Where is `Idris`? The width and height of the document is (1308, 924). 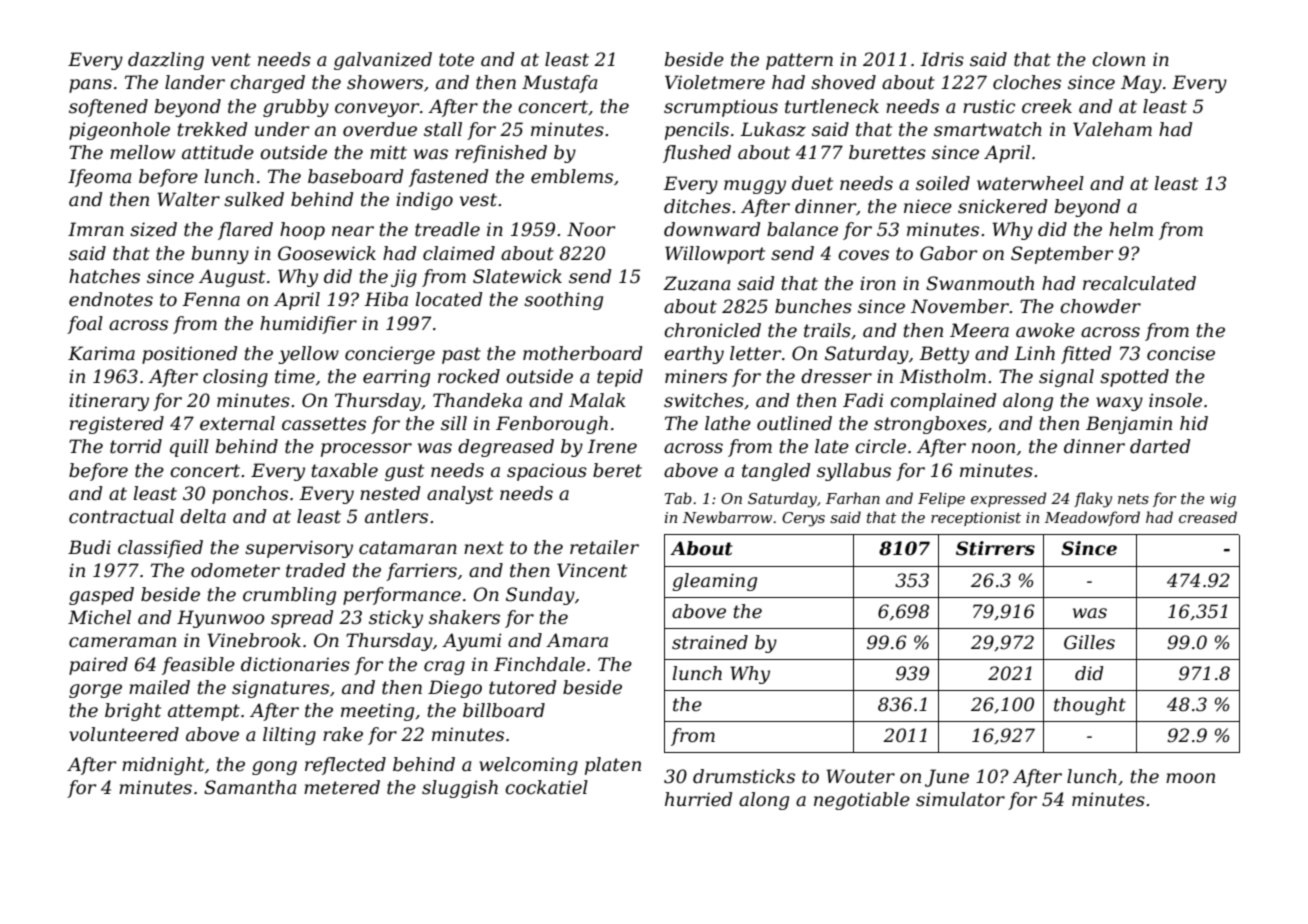
Idris is located at coordinates (942, 59).
